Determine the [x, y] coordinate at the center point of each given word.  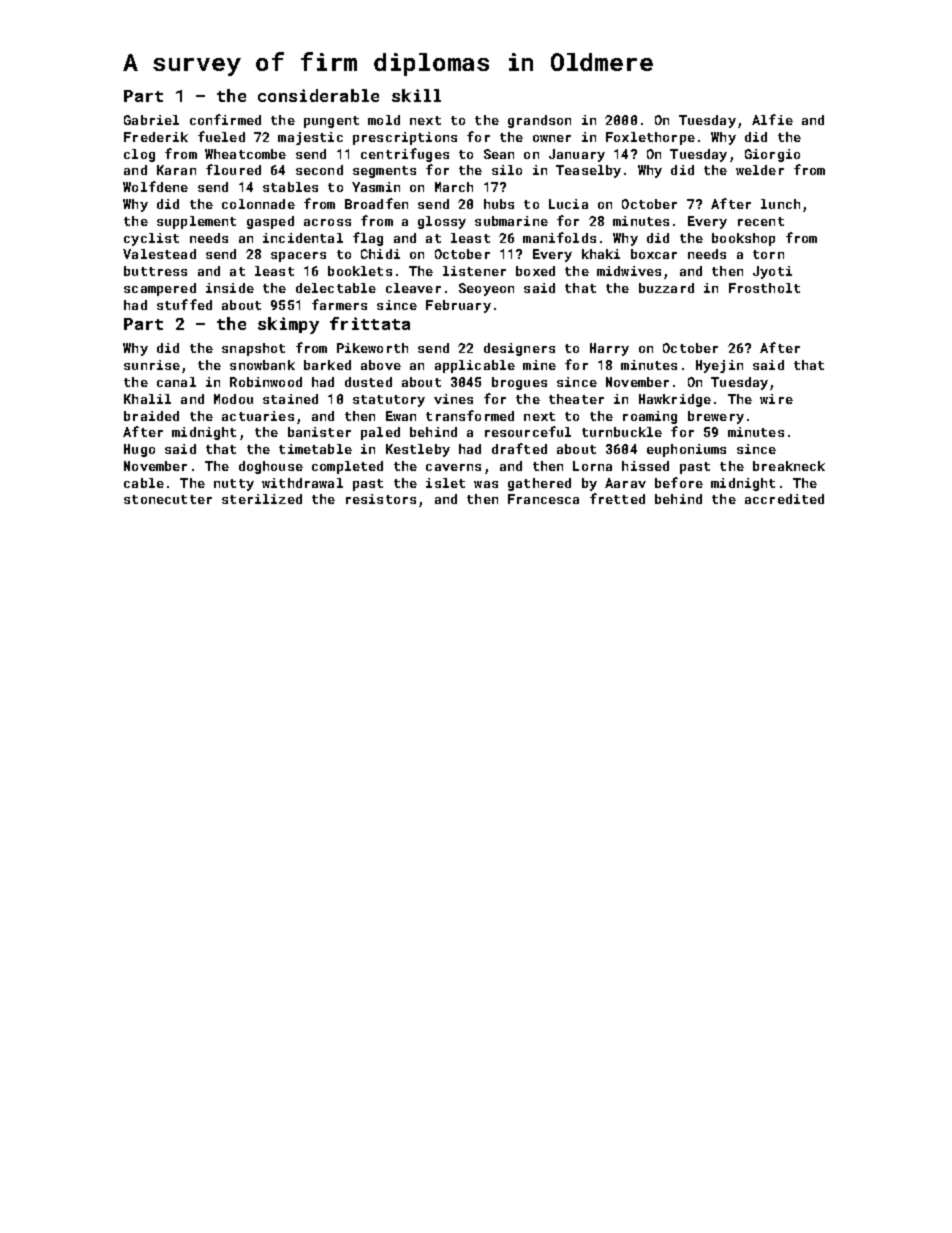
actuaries [258, 416]
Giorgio [772, 155]
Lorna [592, 466]
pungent [331, 122]
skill [416, 95]
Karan [176, 170]
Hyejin [719, 366]
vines [453, 399]
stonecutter [168, 499]
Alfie [772, 119]
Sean [499, 154]
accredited [784, 499]
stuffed [184, 304]
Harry [609, 349]
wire [776, 399]
